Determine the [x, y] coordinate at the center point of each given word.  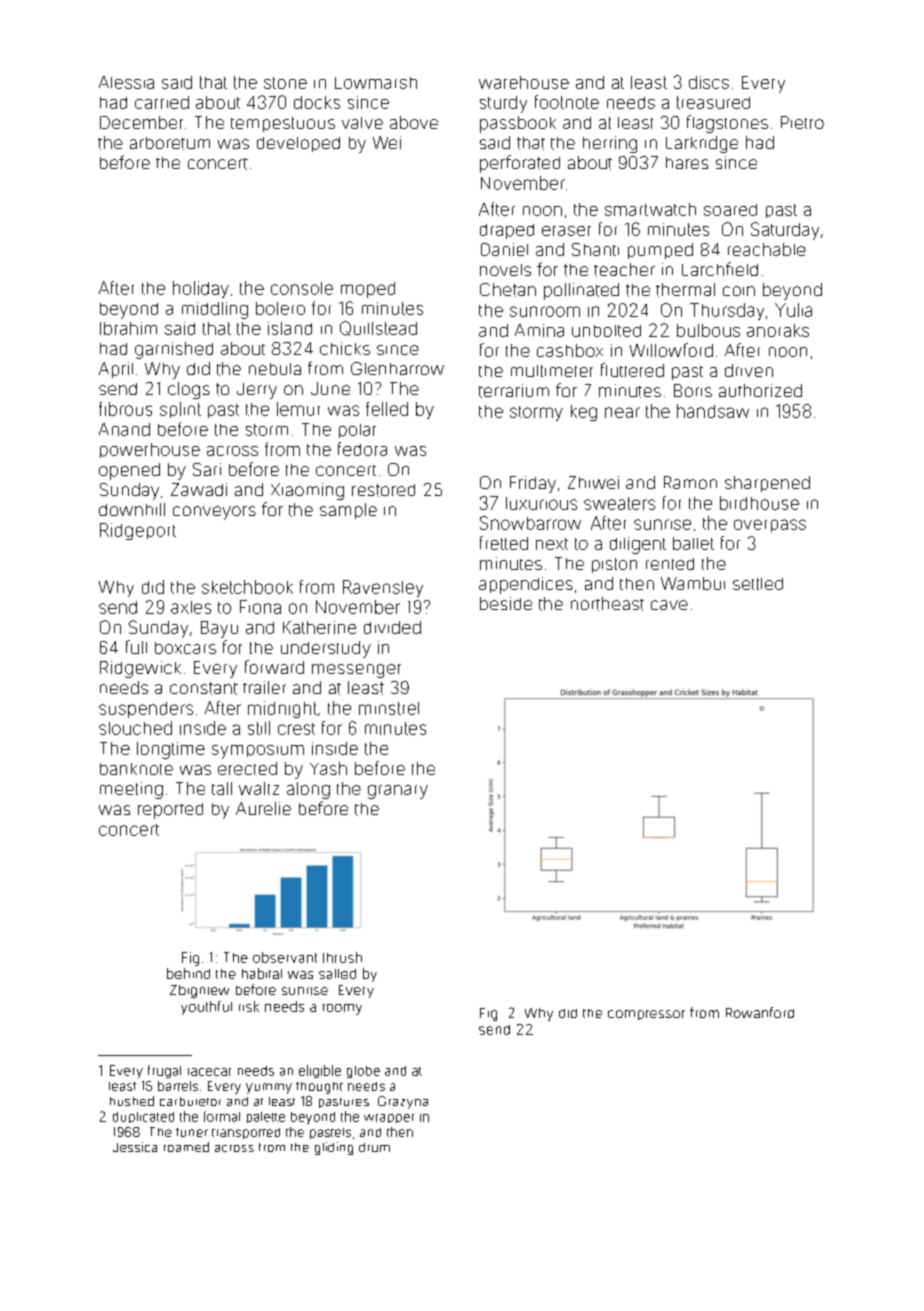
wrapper [389, 1118]
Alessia [126, 82]
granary [398, 792]
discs [709, 82]
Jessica [135, 1147]
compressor [646, 1015]
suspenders [146, 710]
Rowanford [760, 1012]
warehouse [524, 82]
